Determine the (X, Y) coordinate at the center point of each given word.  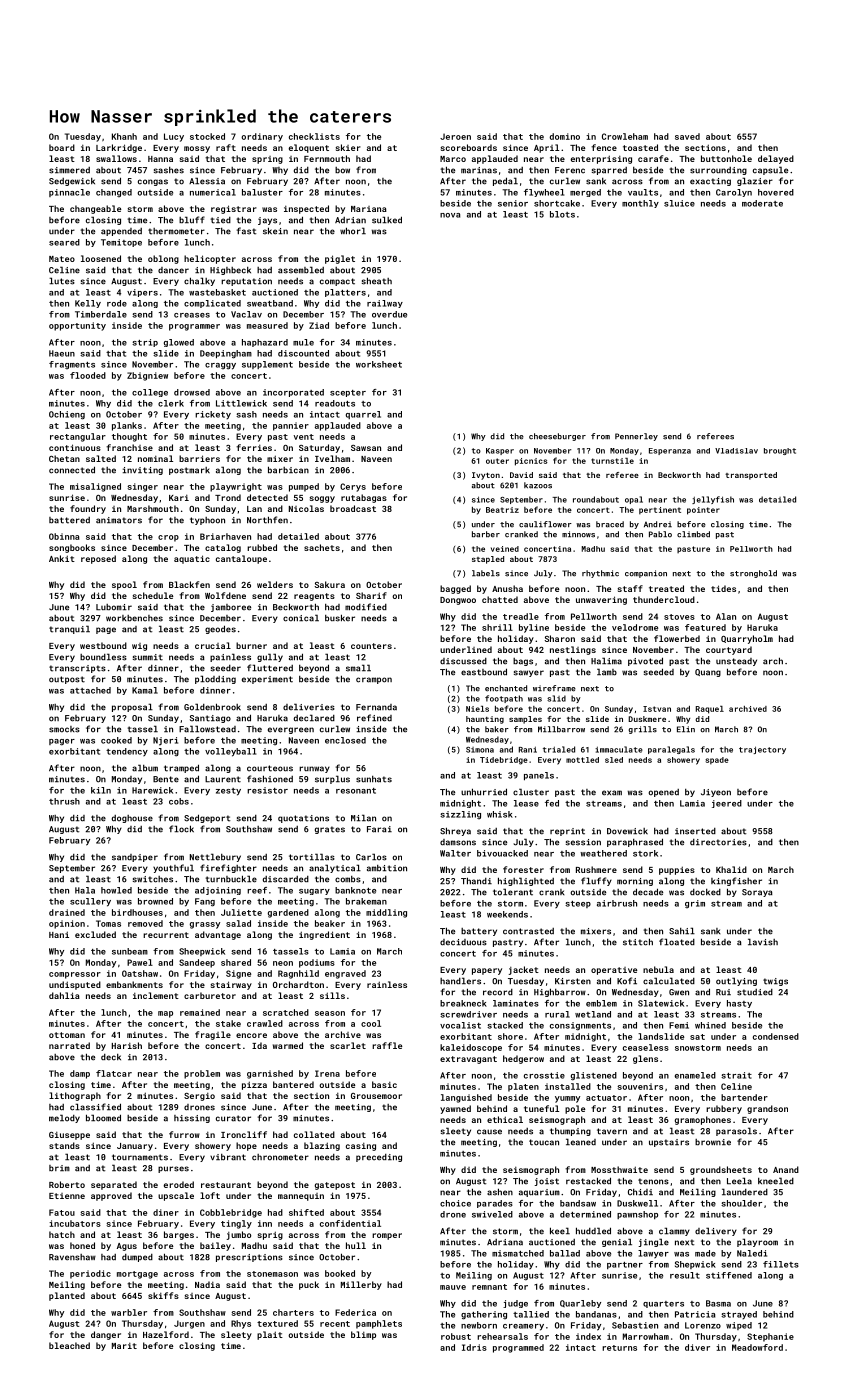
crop (168, 538)
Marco (453, 159)
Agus (127, 1247)
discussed (463, 661)
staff (630, 588)
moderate (762, 203)
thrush (64, 801)
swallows (116, 158)
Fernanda (376, 707)
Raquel (710, 710)
